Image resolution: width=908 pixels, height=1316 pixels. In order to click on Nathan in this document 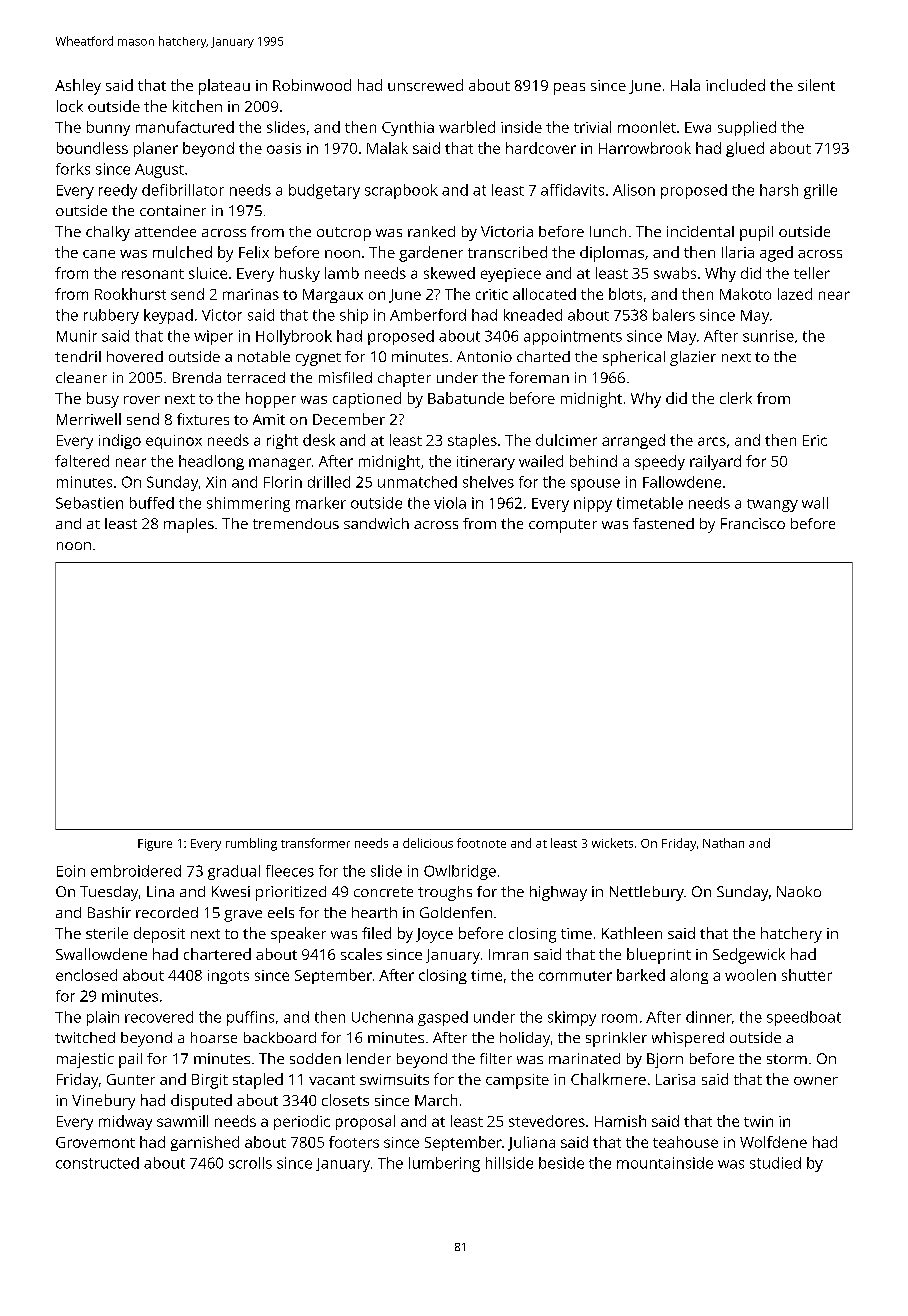, I will do `click(723, 843)`.
